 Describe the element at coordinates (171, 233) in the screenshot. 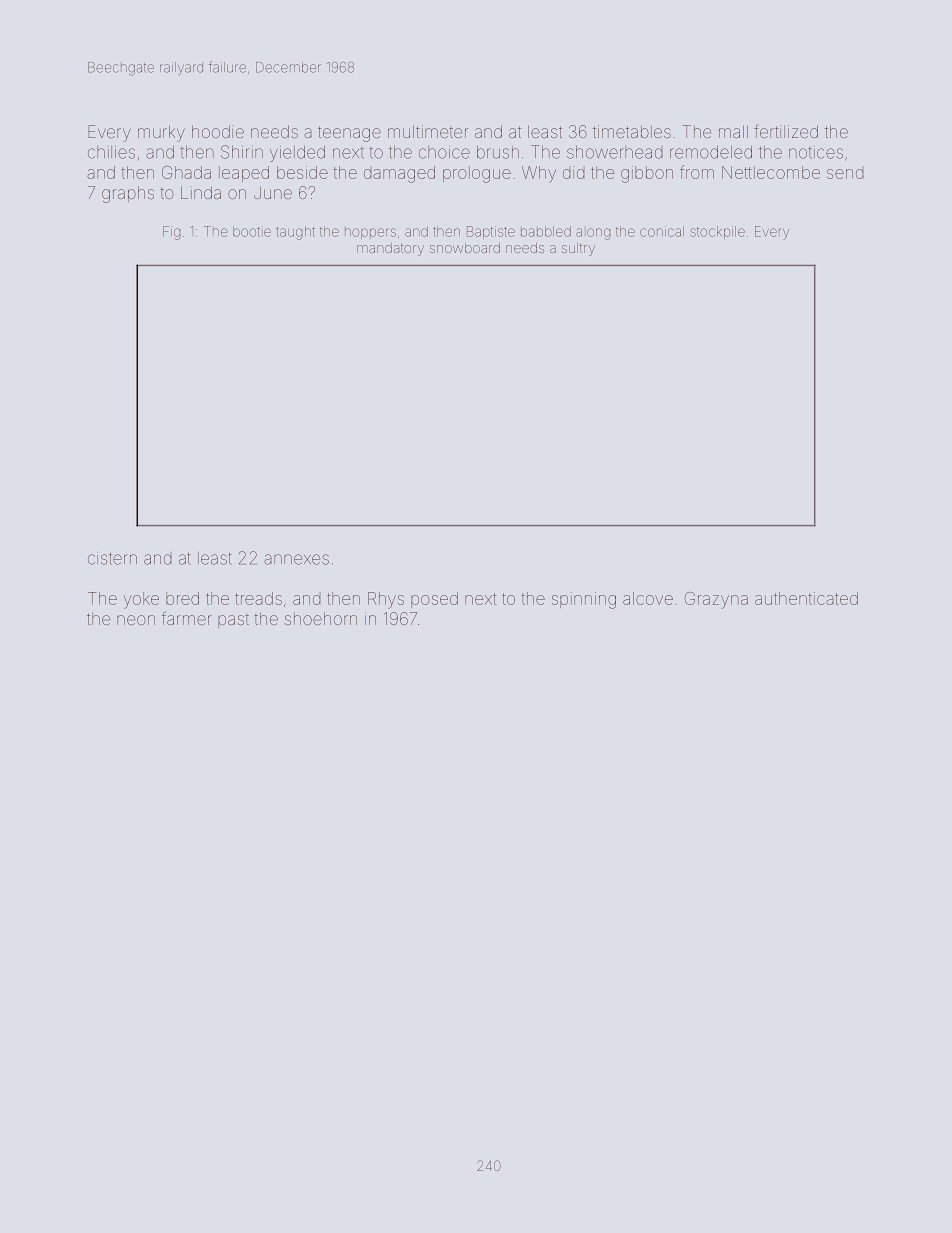

I see `Fig` at that location.
